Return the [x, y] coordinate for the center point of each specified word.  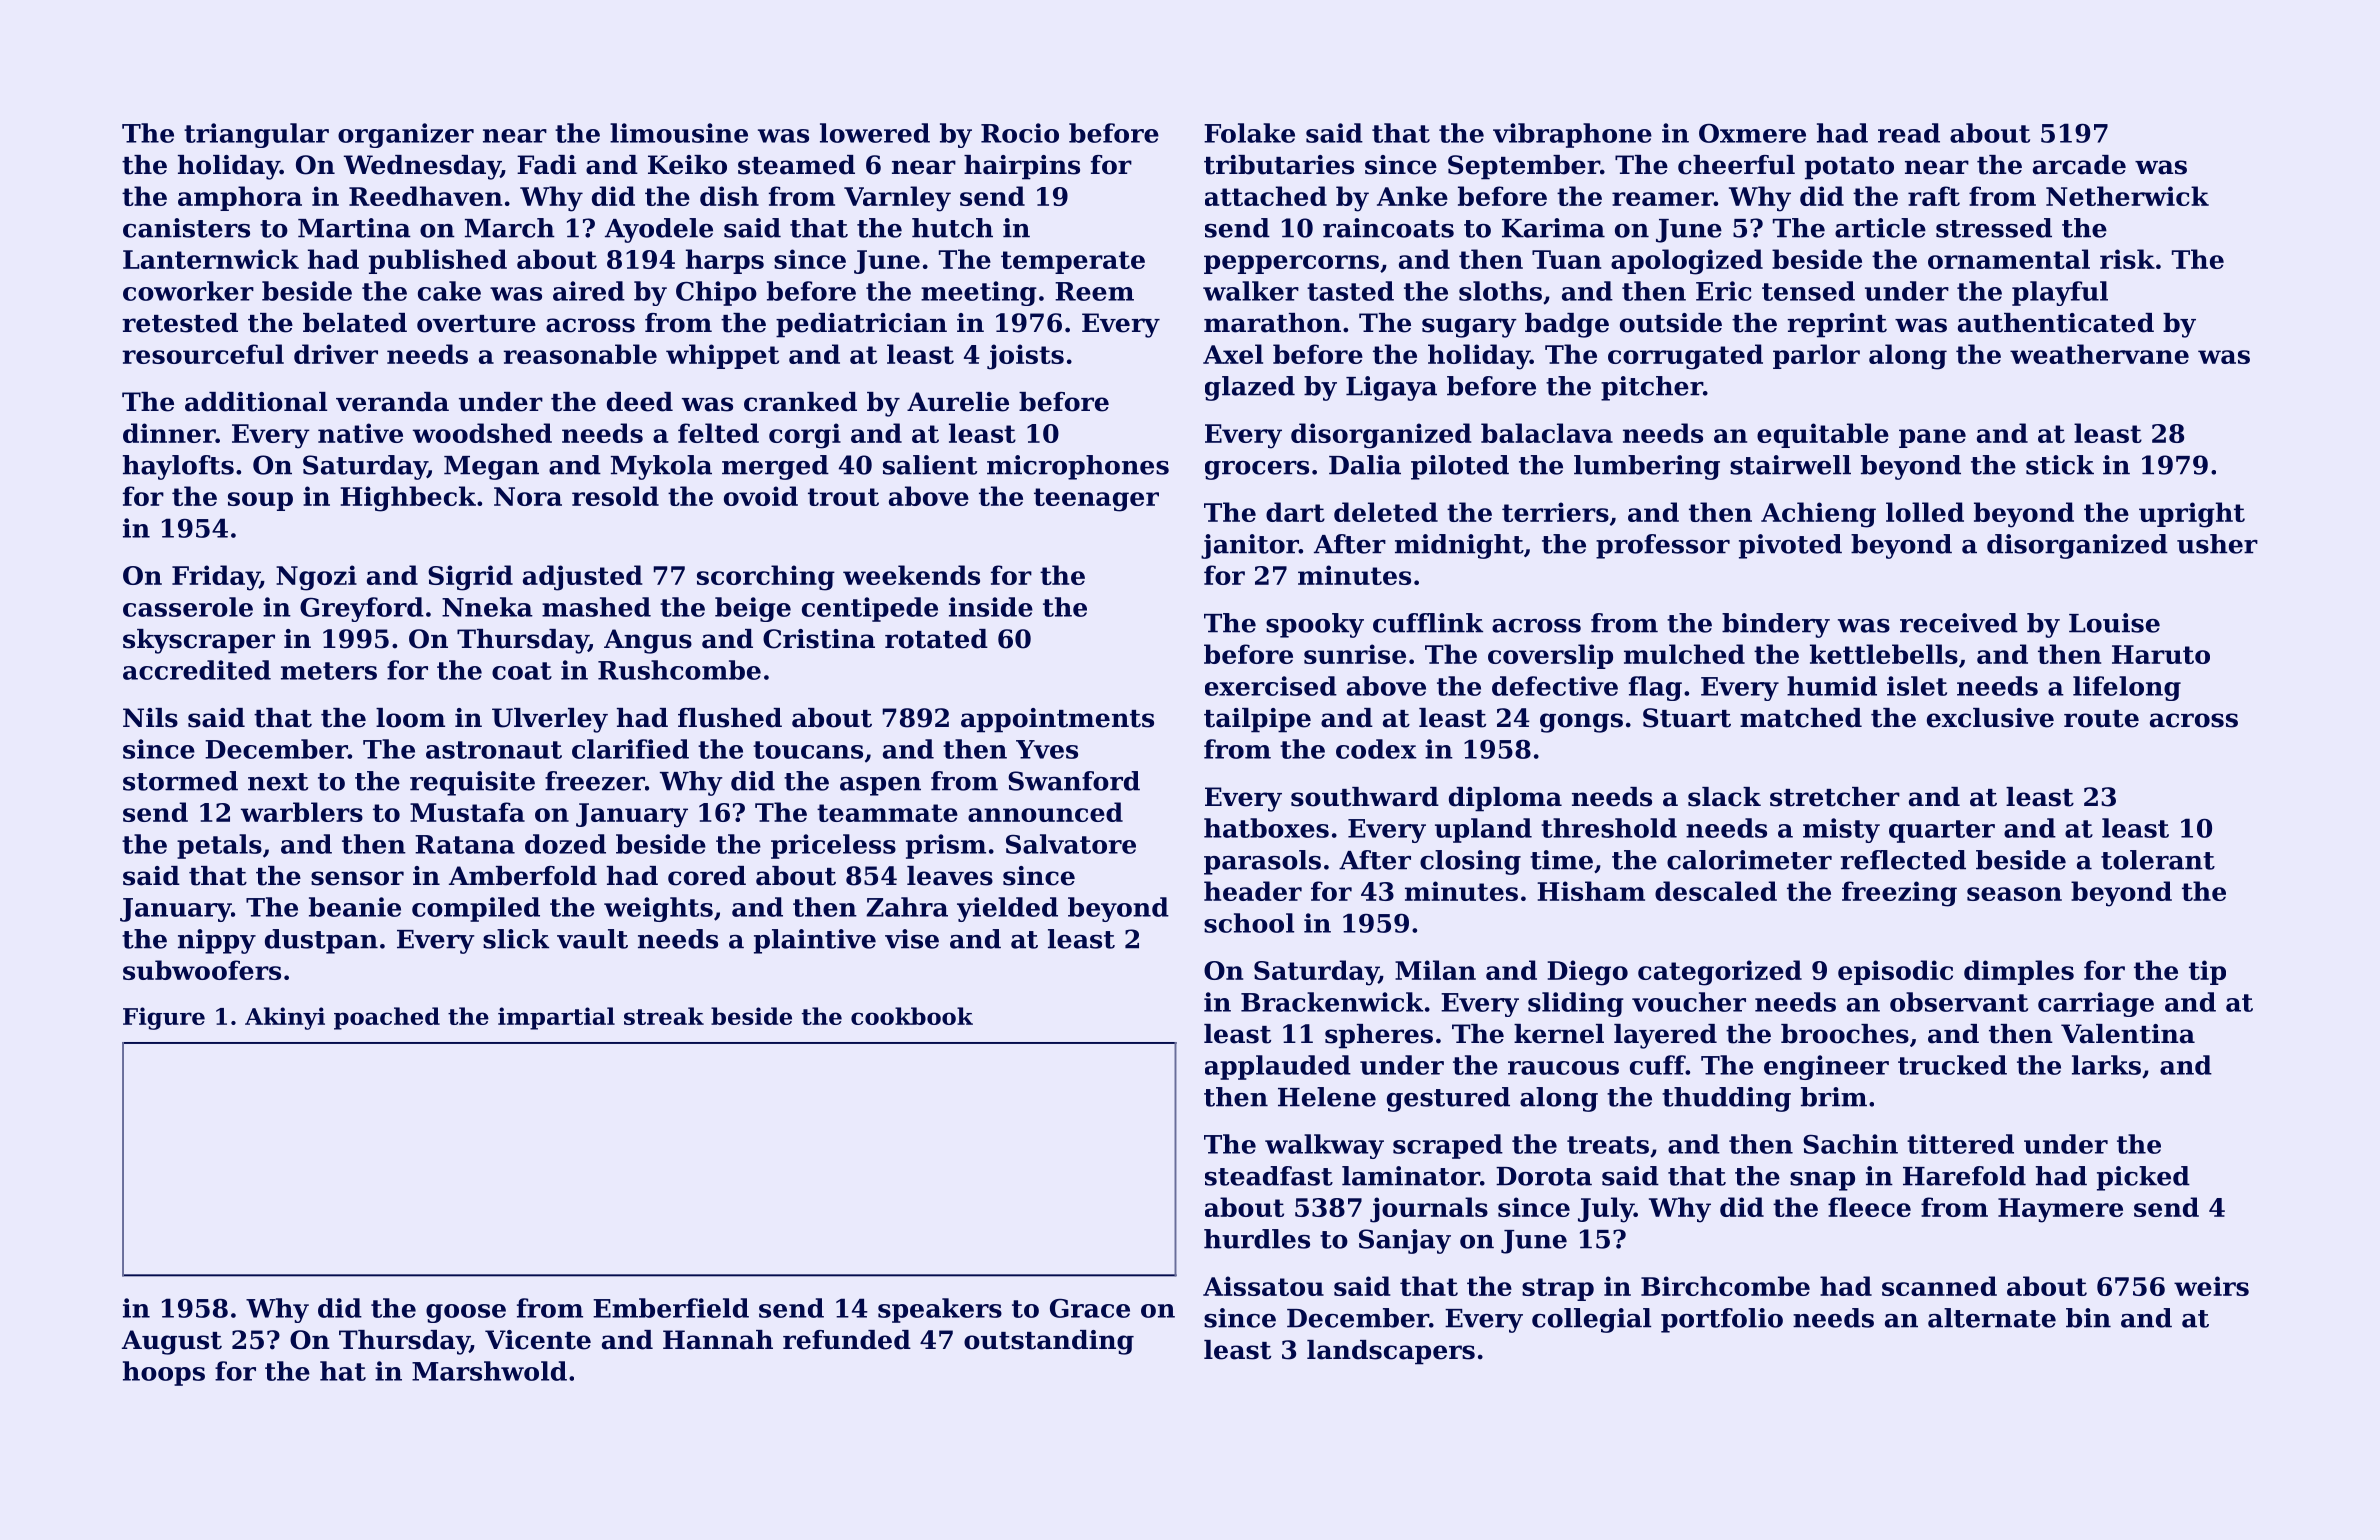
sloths [1500, 291]
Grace [1090, 1308]
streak [664, 1016]
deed [640, 402]
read [1909, 133]
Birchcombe [1725, 1286]
